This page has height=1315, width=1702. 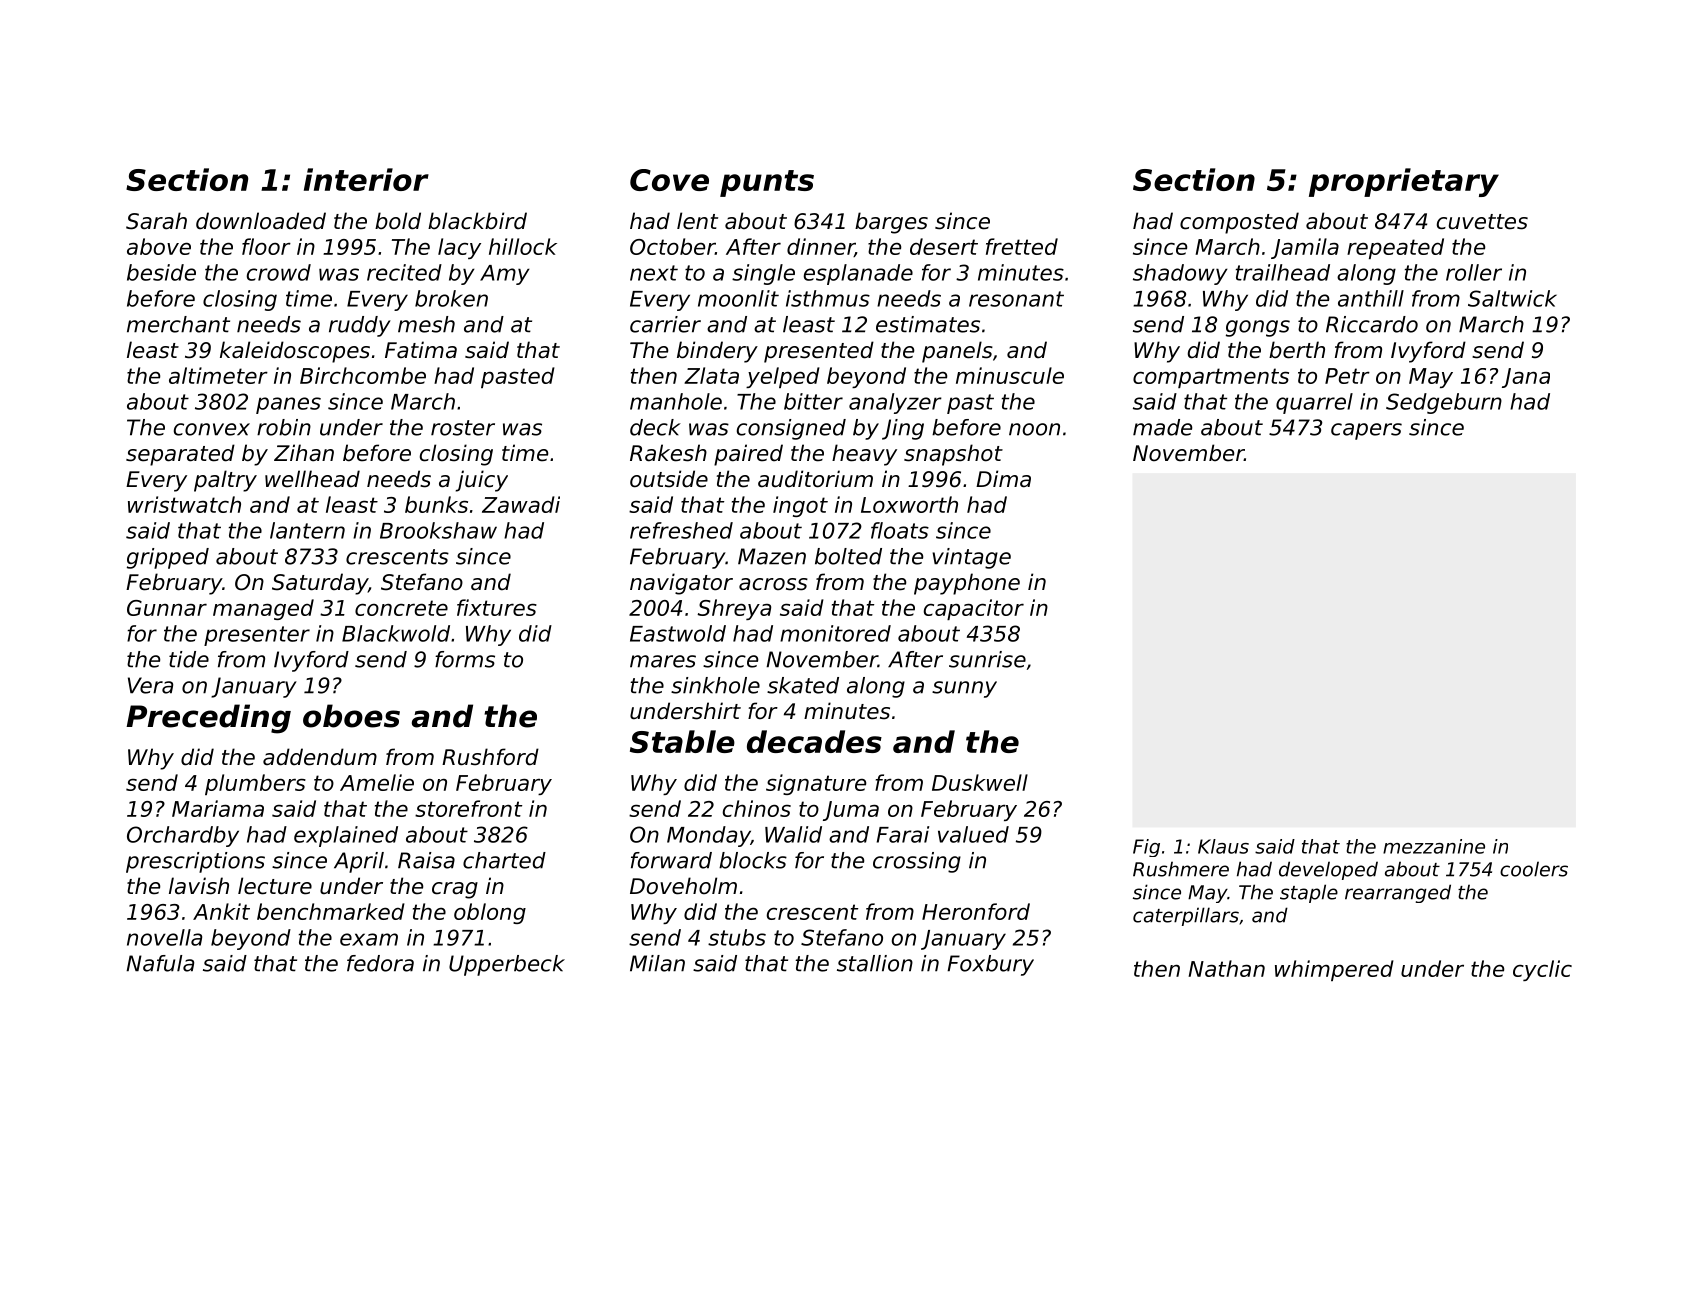 What do you see at coordinates (971, 558) in the page?
I see `vintage` at bounding box center [971, 558].
